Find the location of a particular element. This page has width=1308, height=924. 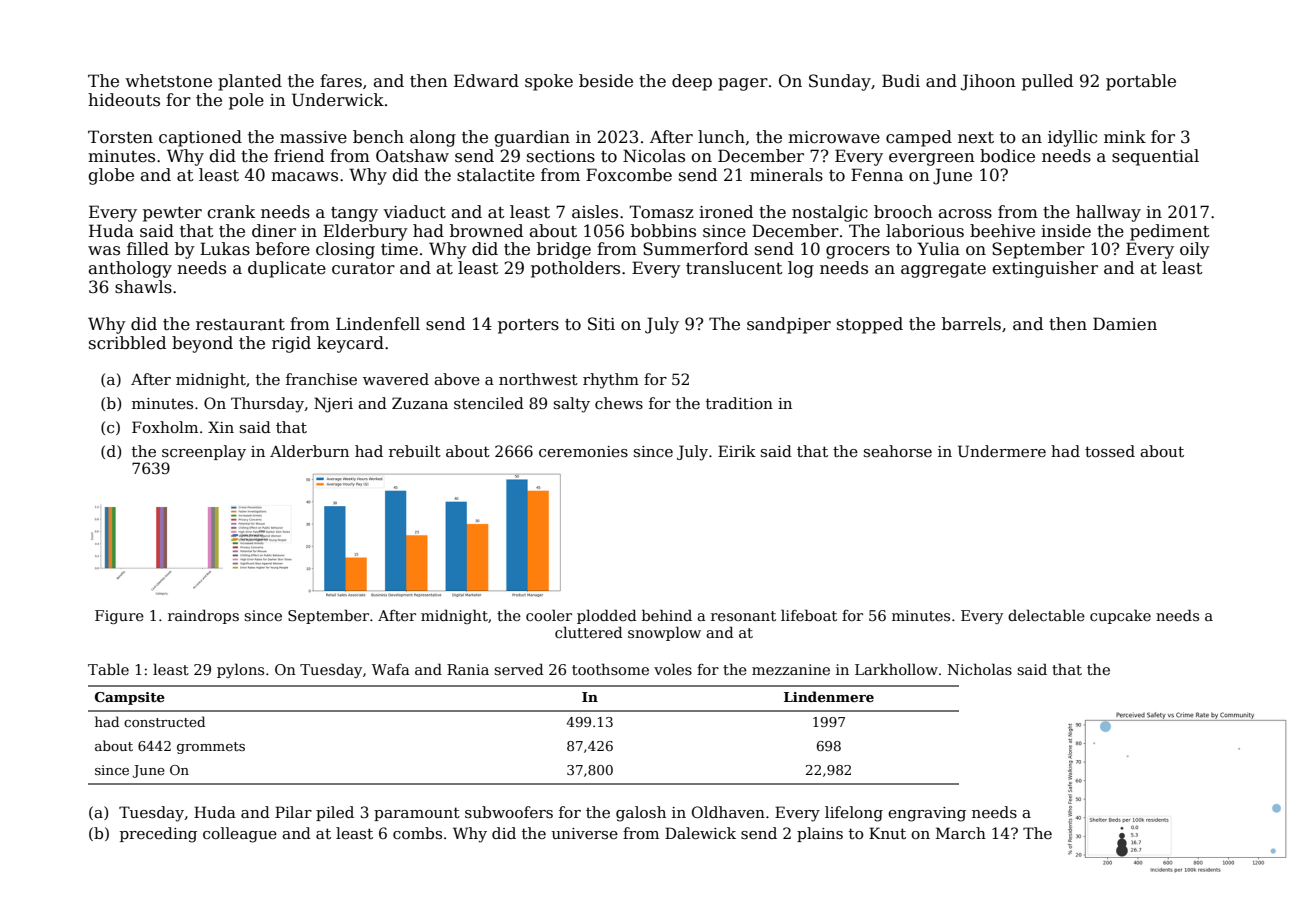

hideouts is located at coordinates (124, 100).
